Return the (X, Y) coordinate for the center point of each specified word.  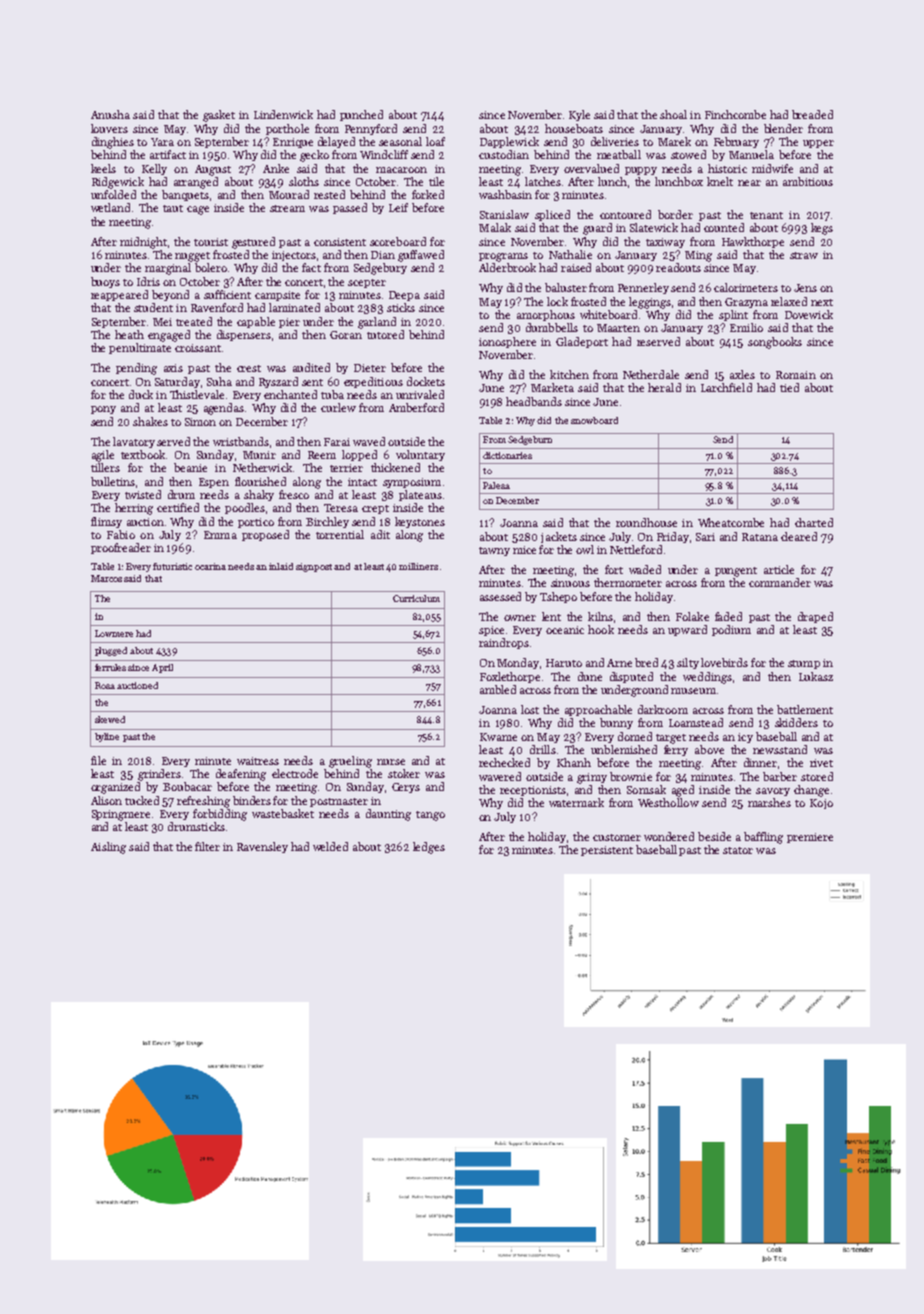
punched (361, 115)
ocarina (210, 566)
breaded (812, 114)
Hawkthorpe (753, 242)
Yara (162, 142)
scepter (367, 283)
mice (524, 550)
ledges (429, 848)
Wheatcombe (731, 522)
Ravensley (262, 847)
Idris (148, 281)
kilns (600, 616)
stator (738, 850)
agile (103, 456)
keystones (420, 522)
